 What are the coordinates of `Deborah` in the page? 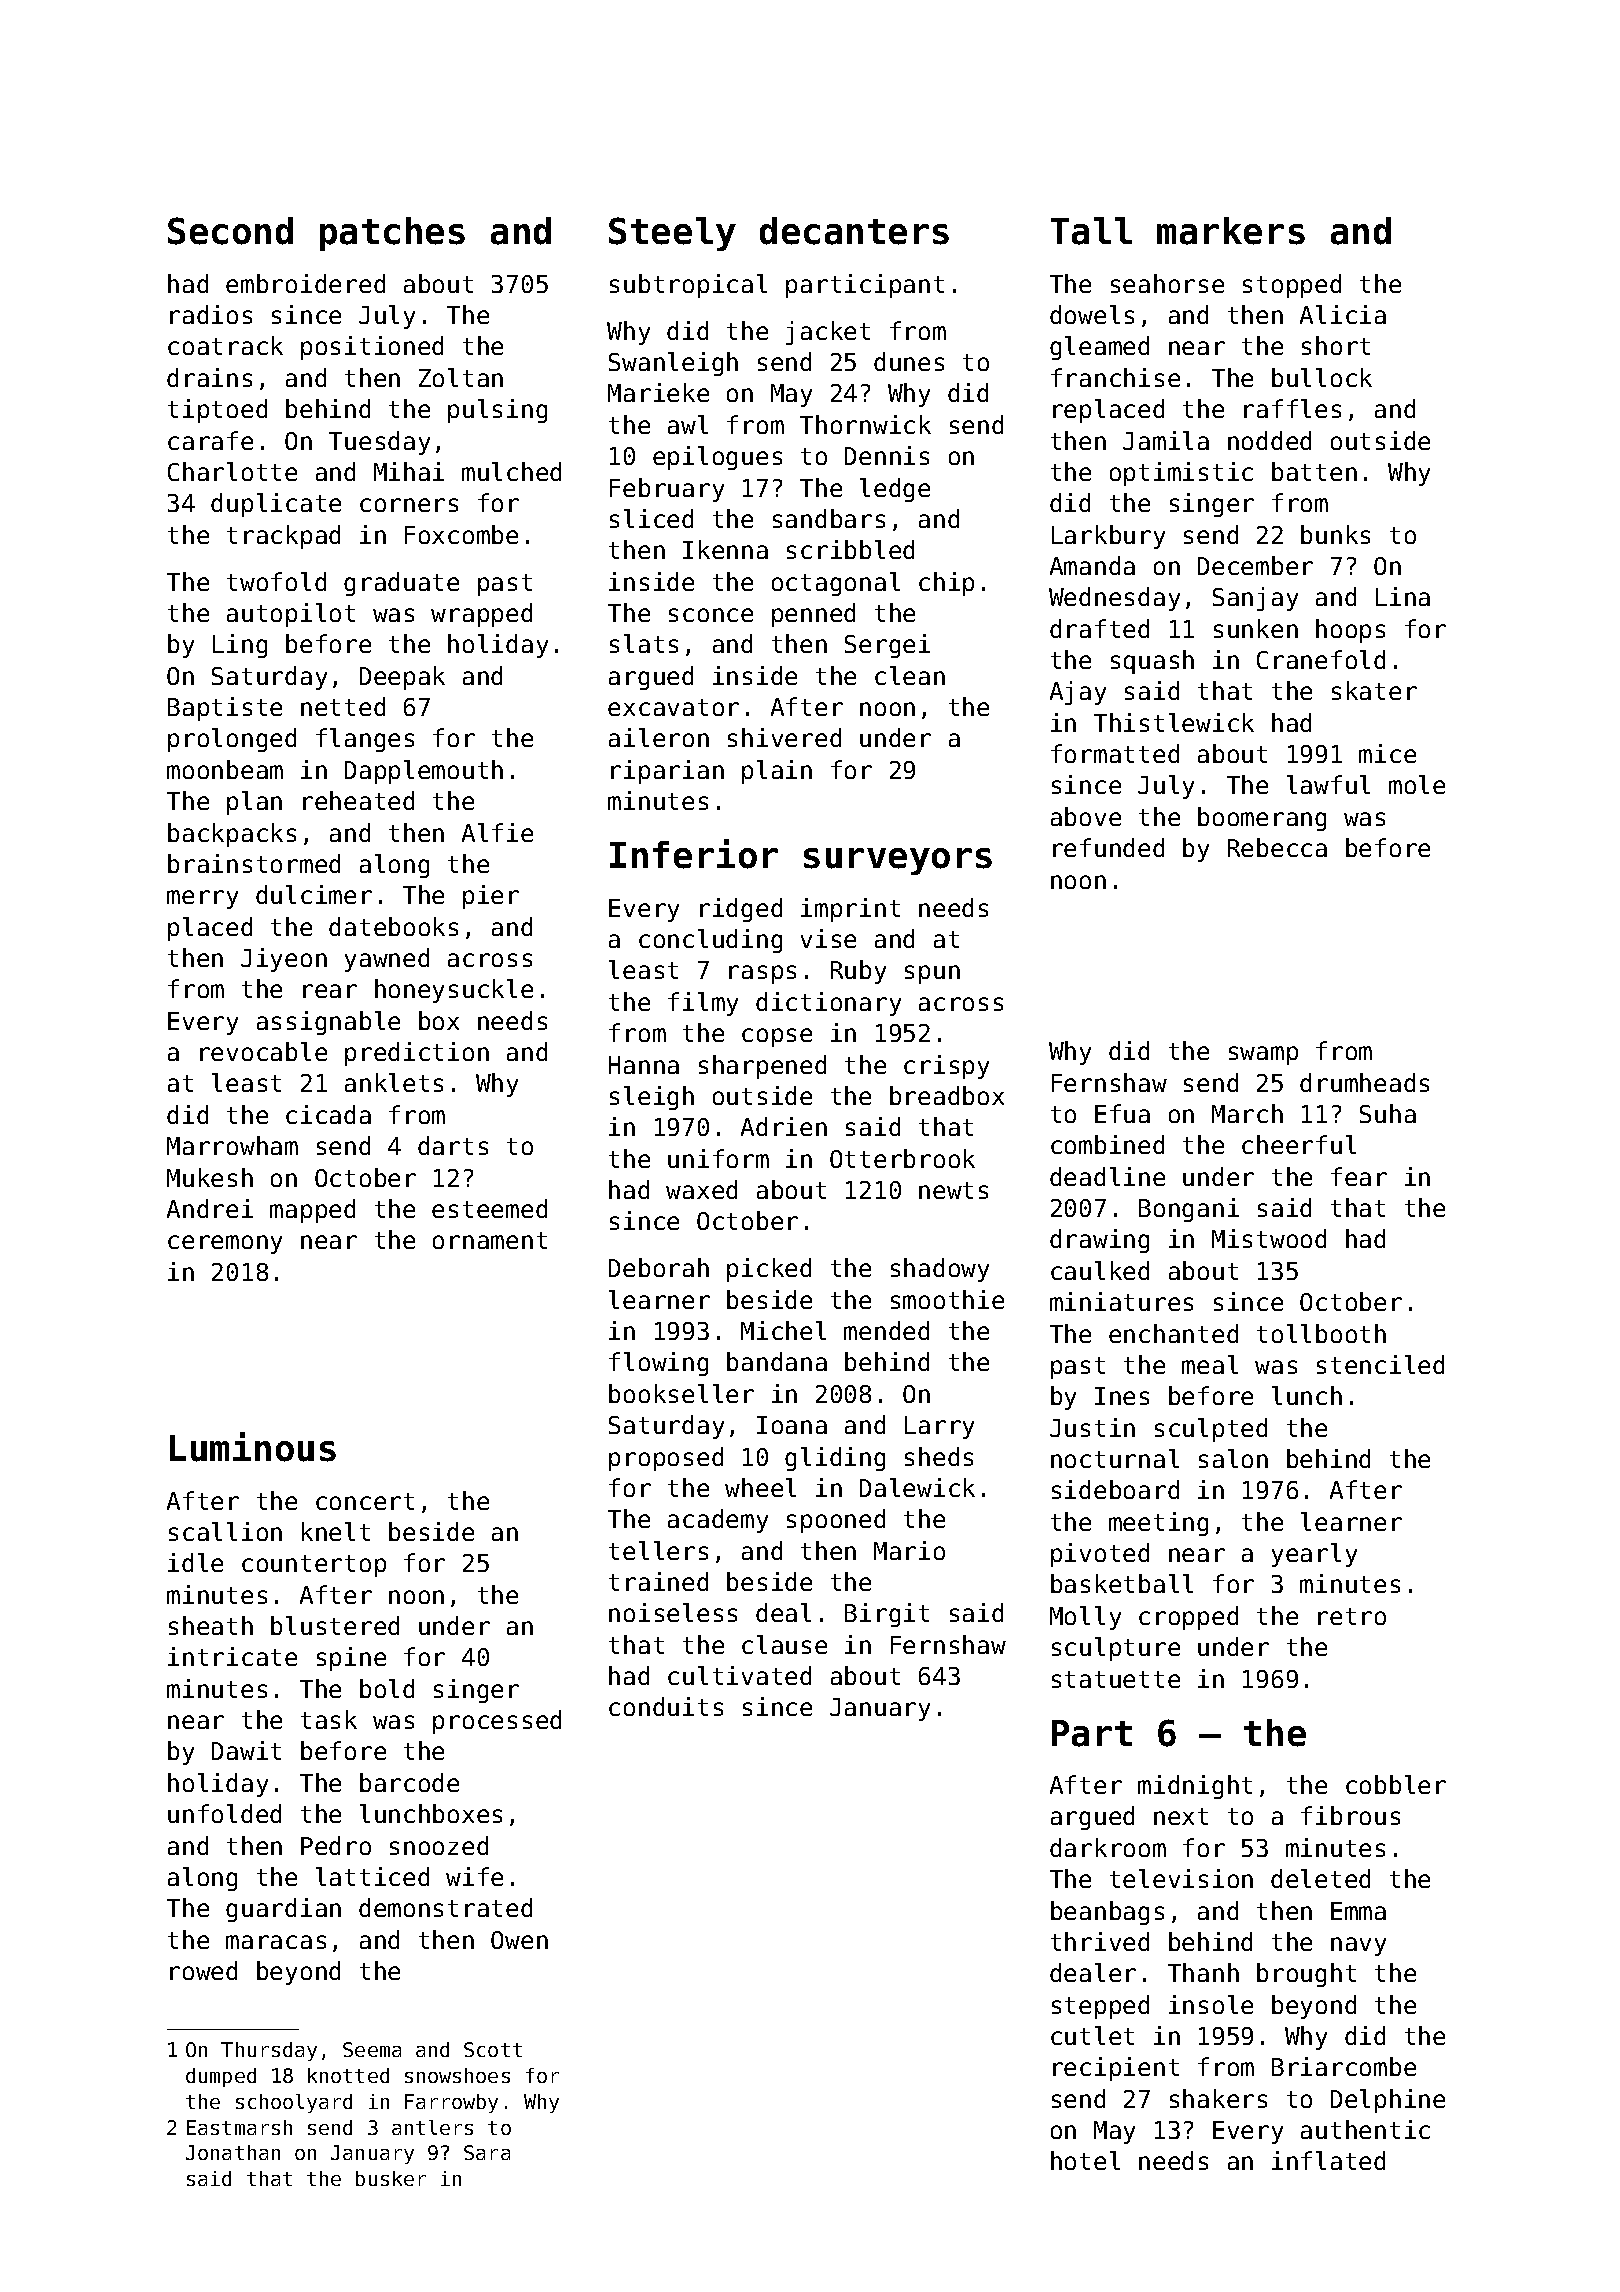 It's located at (659, 1267).
